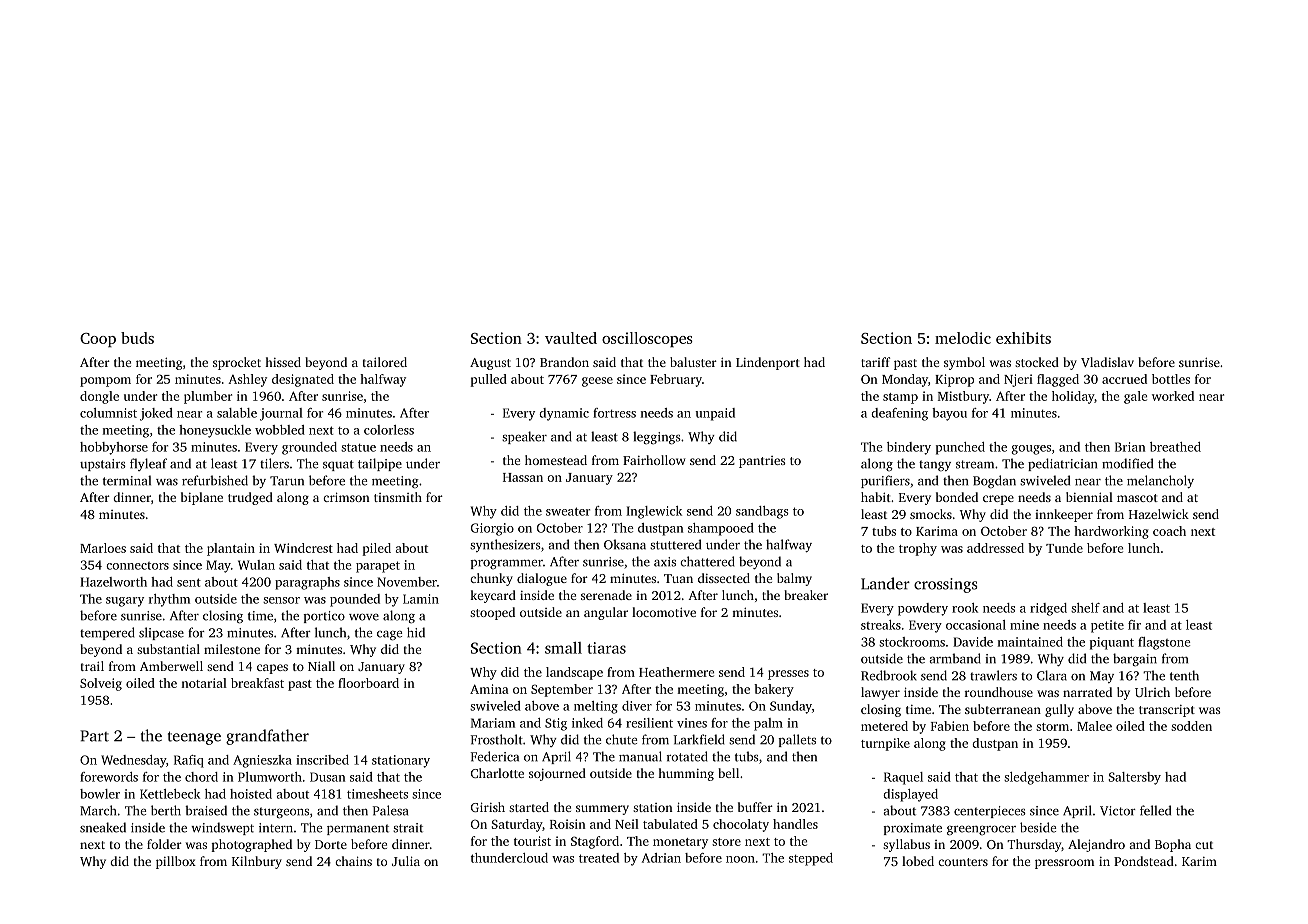 The height and width of the screenshot is (924, 1308). What do you see at coordinates (724, 578) in the screenshot?
I see `dissected` at bounding box center [724, 578].
